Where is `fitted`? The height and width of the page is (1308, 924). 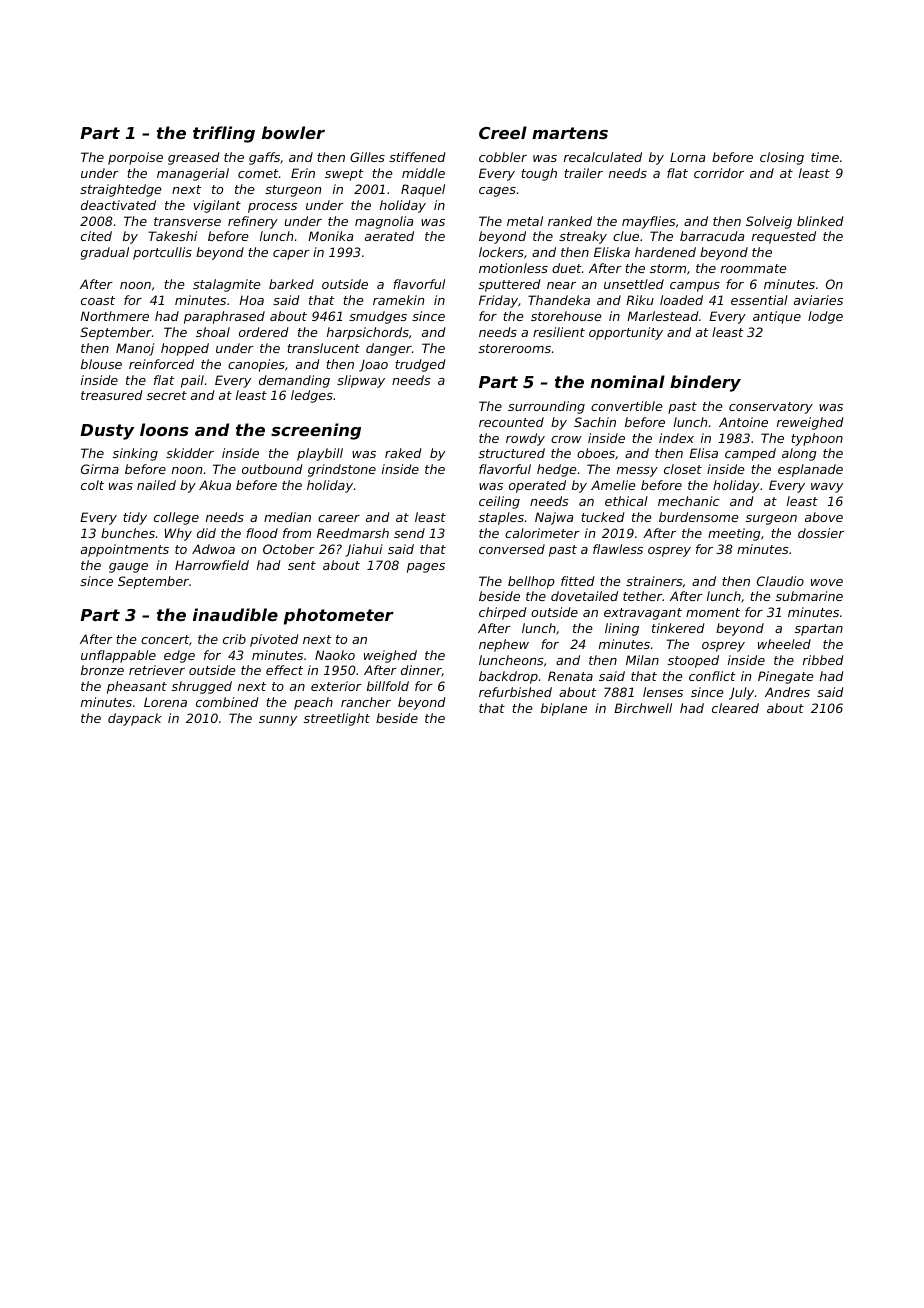 fitted is located at coordinates (578, 581).
